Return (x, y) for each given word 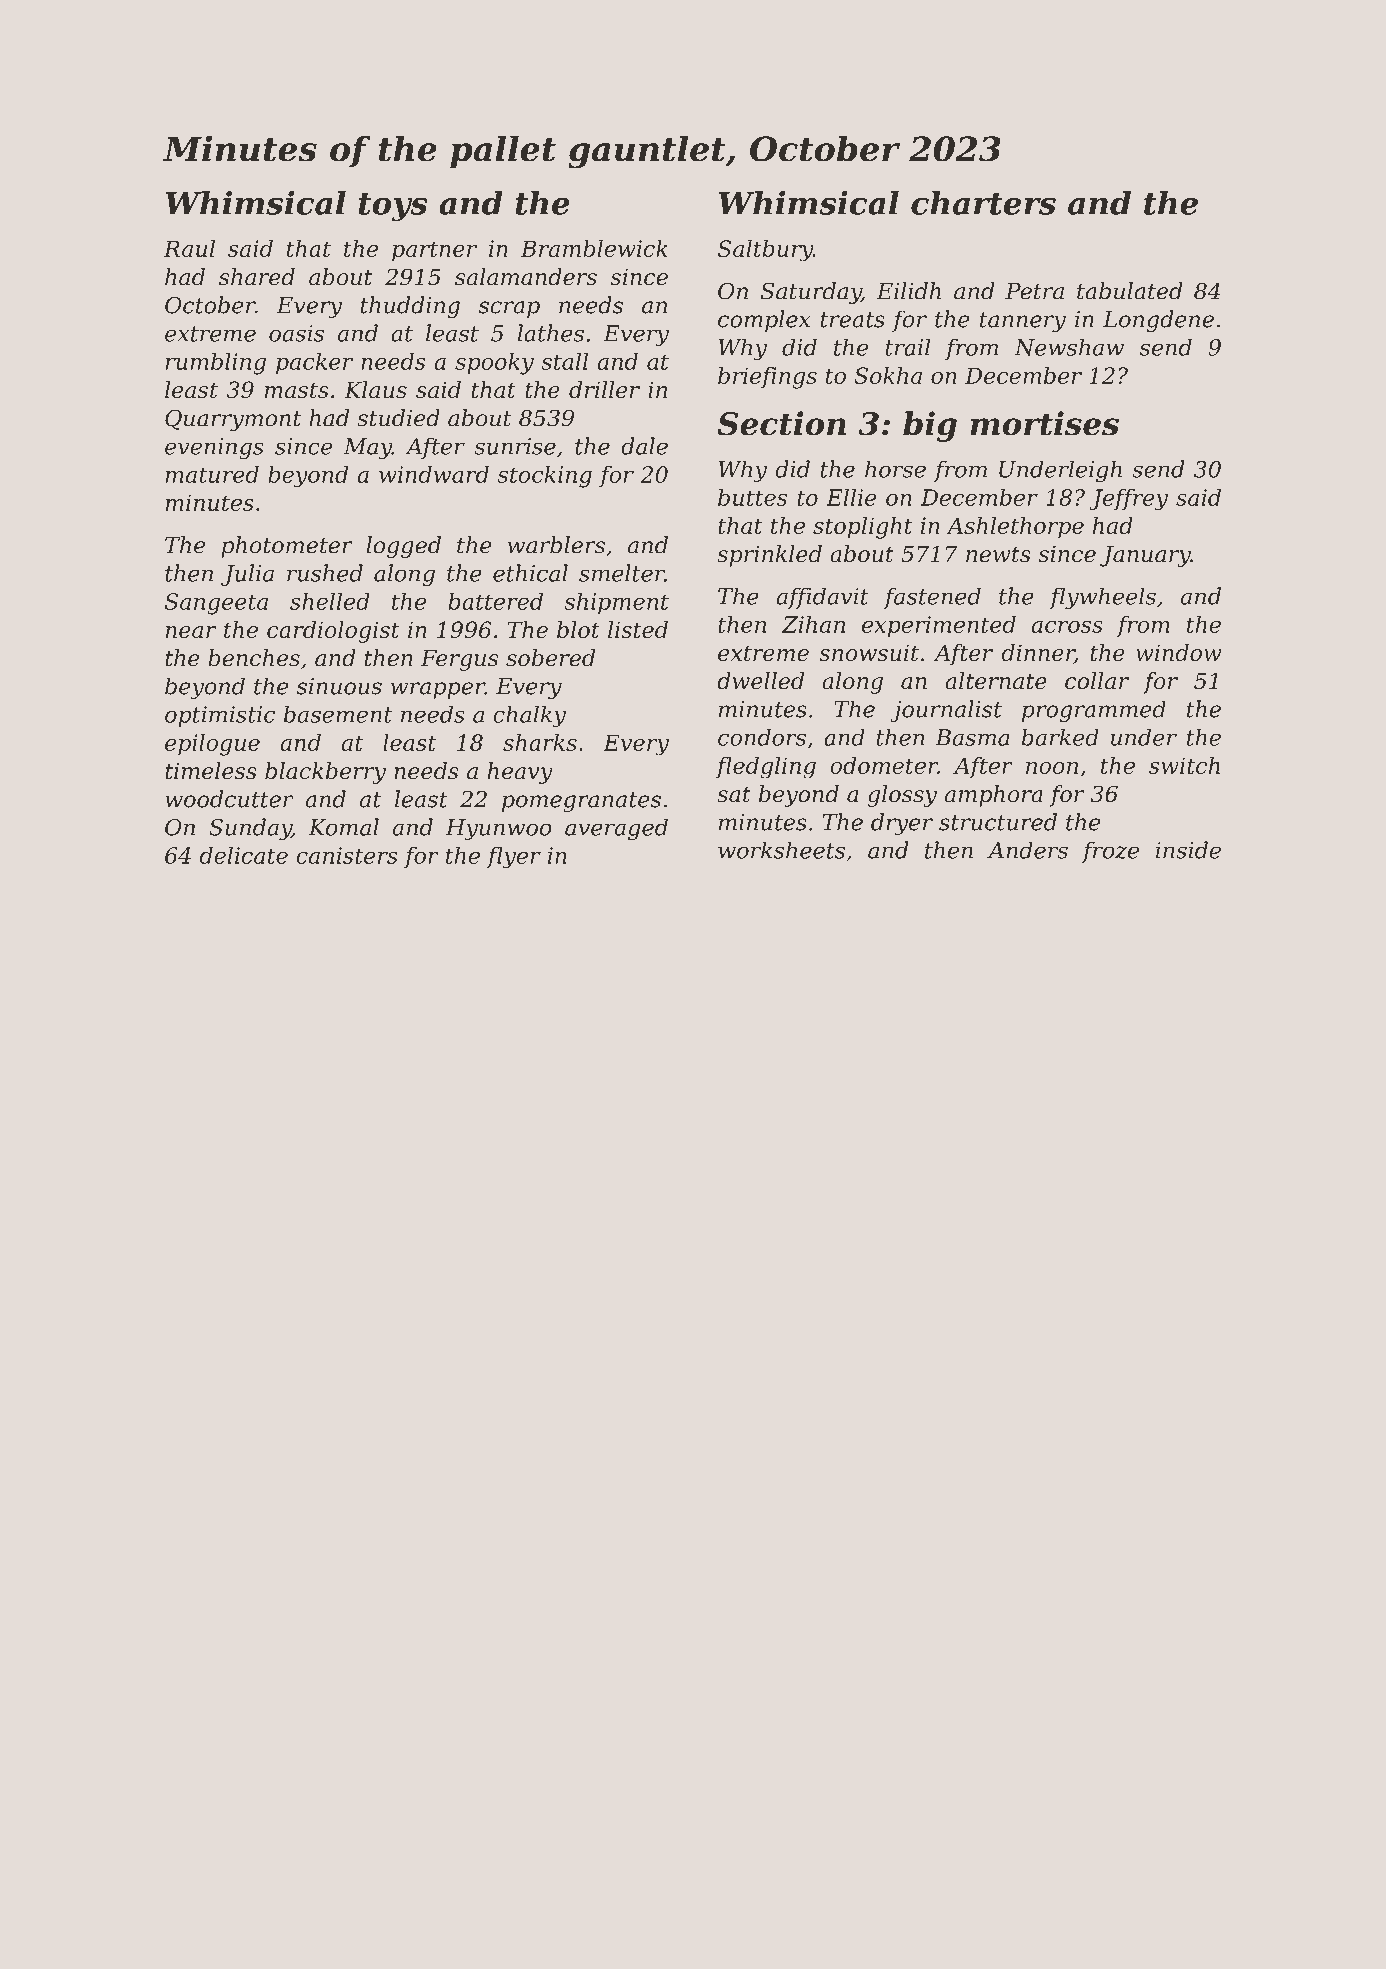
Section (781, 423)
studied (398, 418)
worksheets (781, 850)
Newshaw (1069, 347)
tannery (1023, 322)
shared (257, 277)
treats (852, 320)
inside (1188, 850)
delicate (244, 855)
